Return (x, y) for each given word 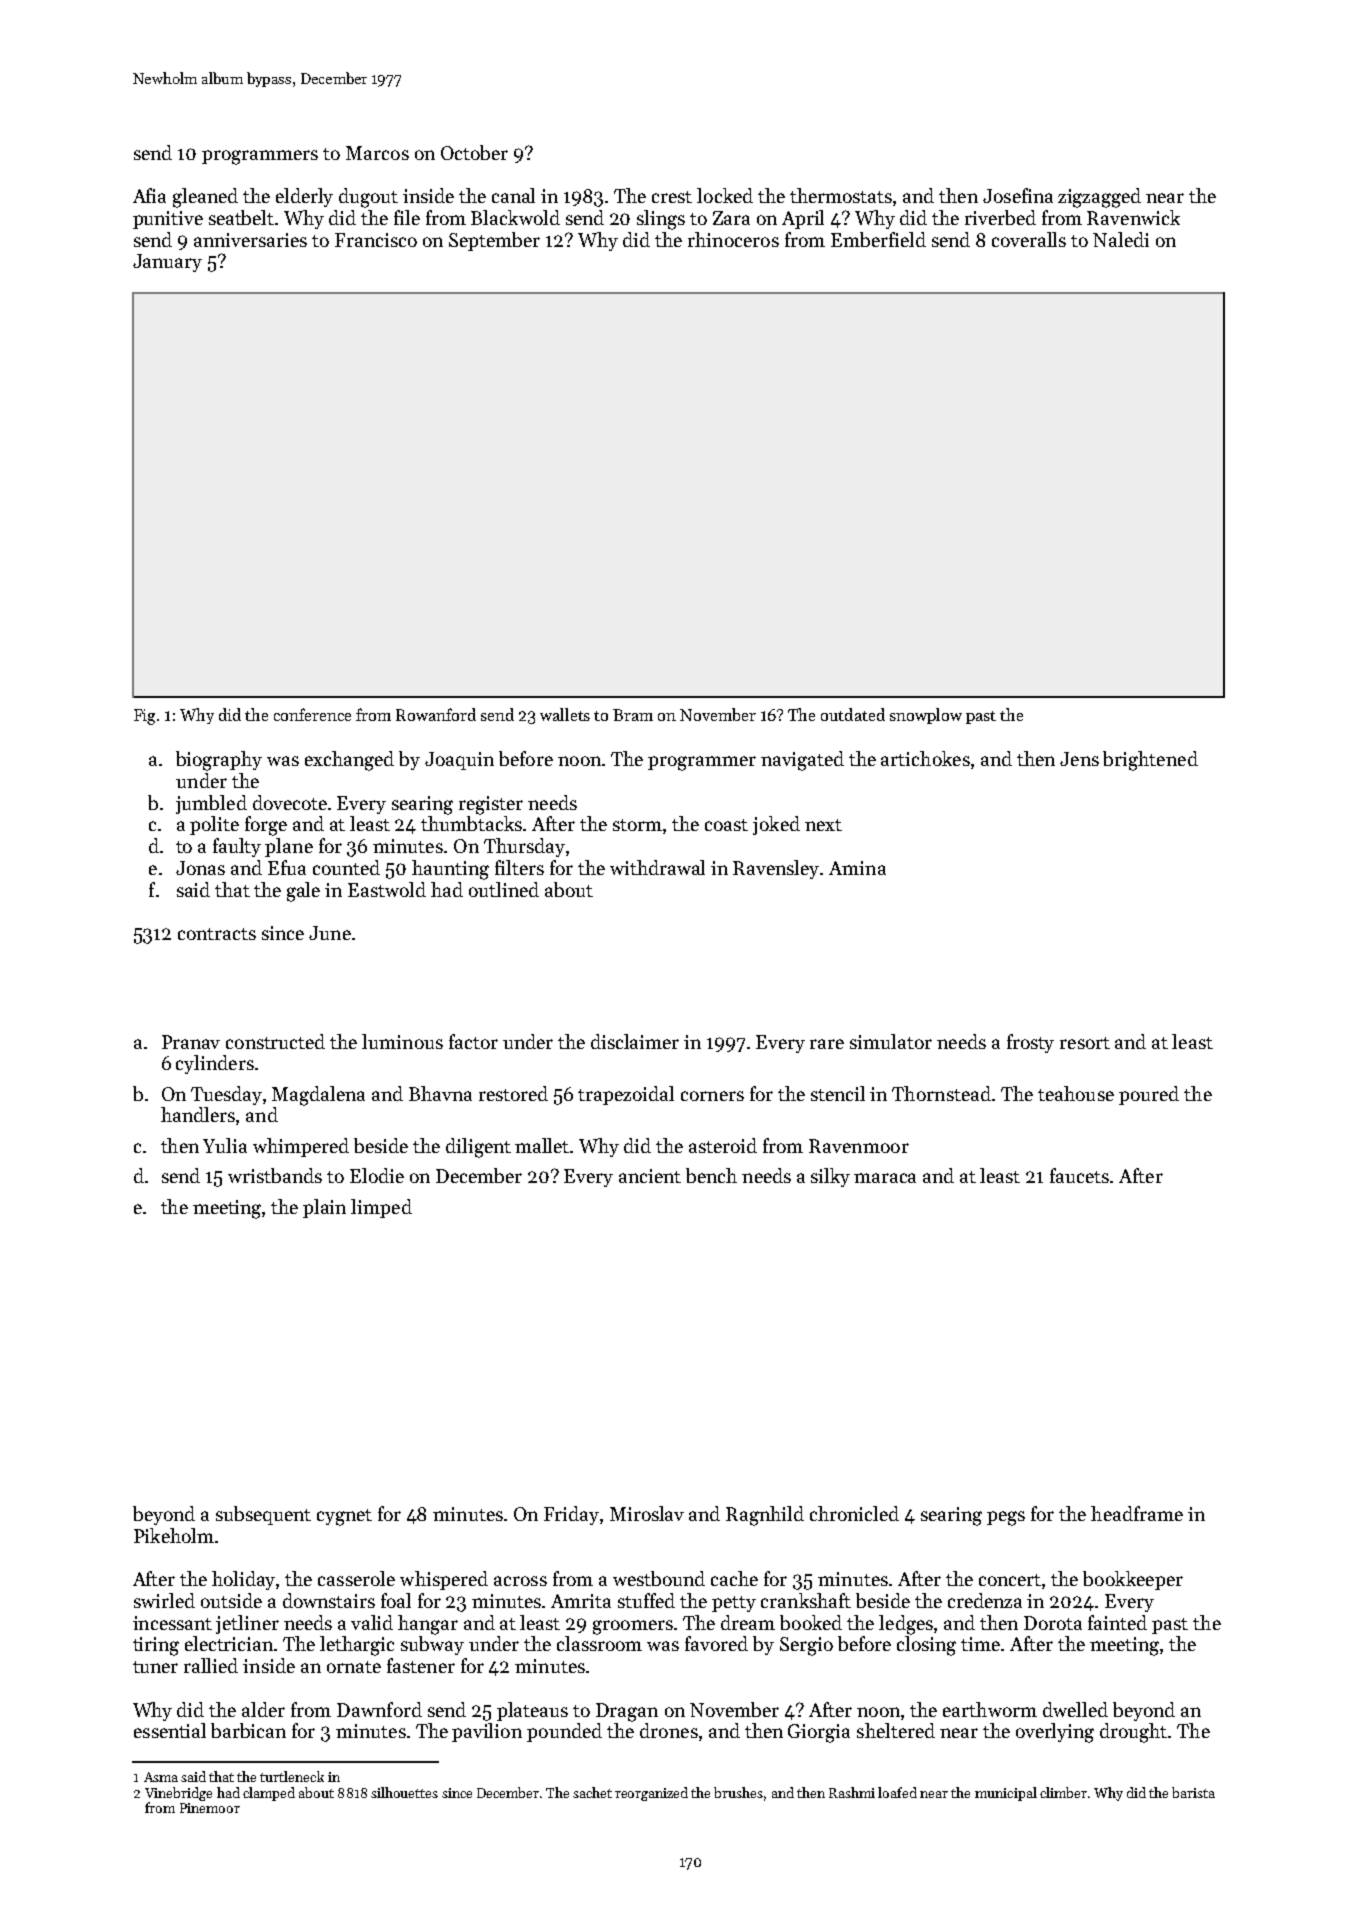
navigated (802, 761)
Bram (633, 715)
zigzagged (1099, 198)
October (474, 152)
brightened (1150, 761)
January (167, 263)
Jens (1079, 759)
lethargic (357, 1646)
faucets (1079, 1175)
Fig (144, 717)
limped (381, 1208)
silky (830, 1177)
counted (346, 867)
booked (811, 1622)
